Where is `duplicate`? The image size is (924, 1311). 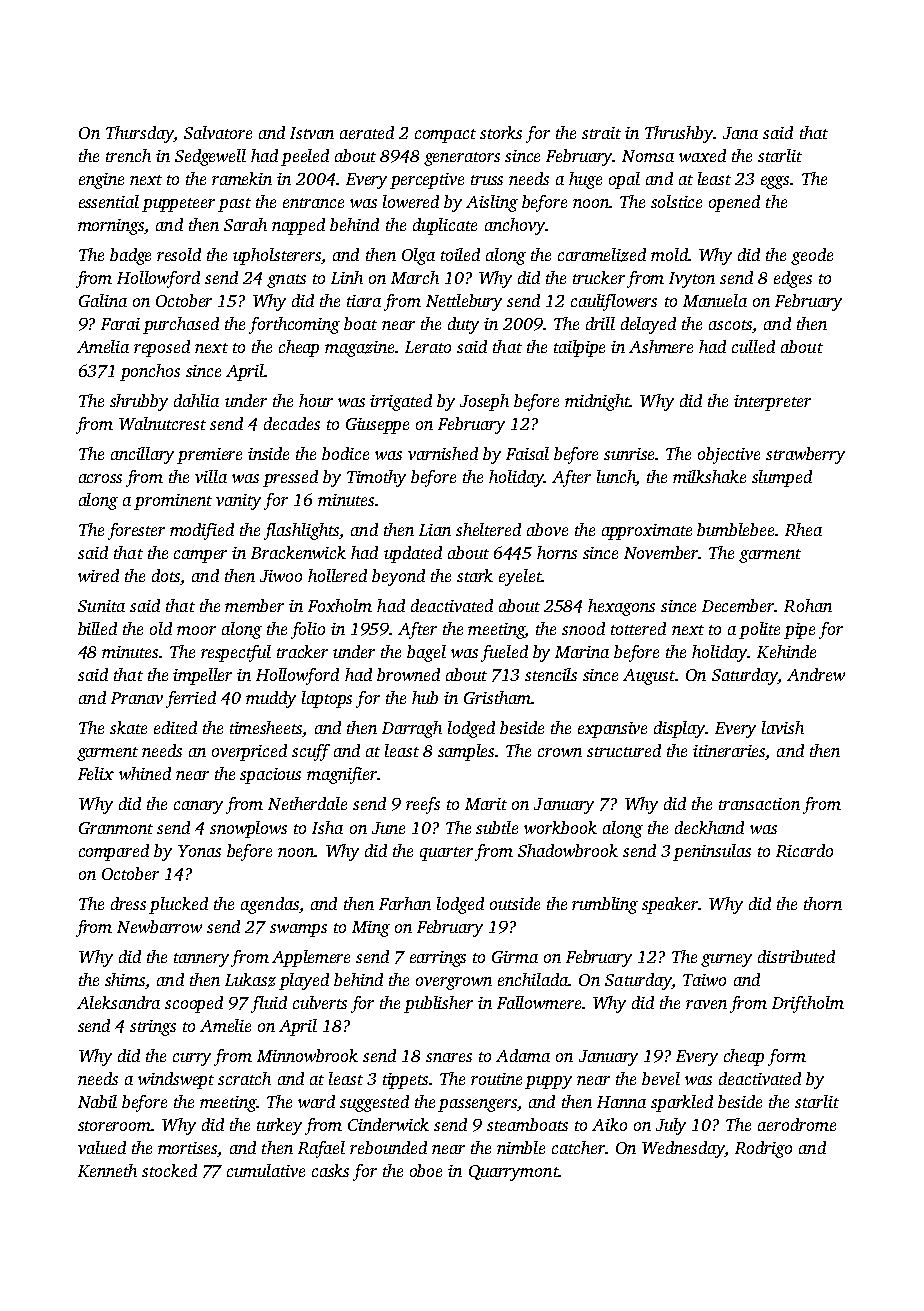 duplicate is located at coordinates (445, 226).
